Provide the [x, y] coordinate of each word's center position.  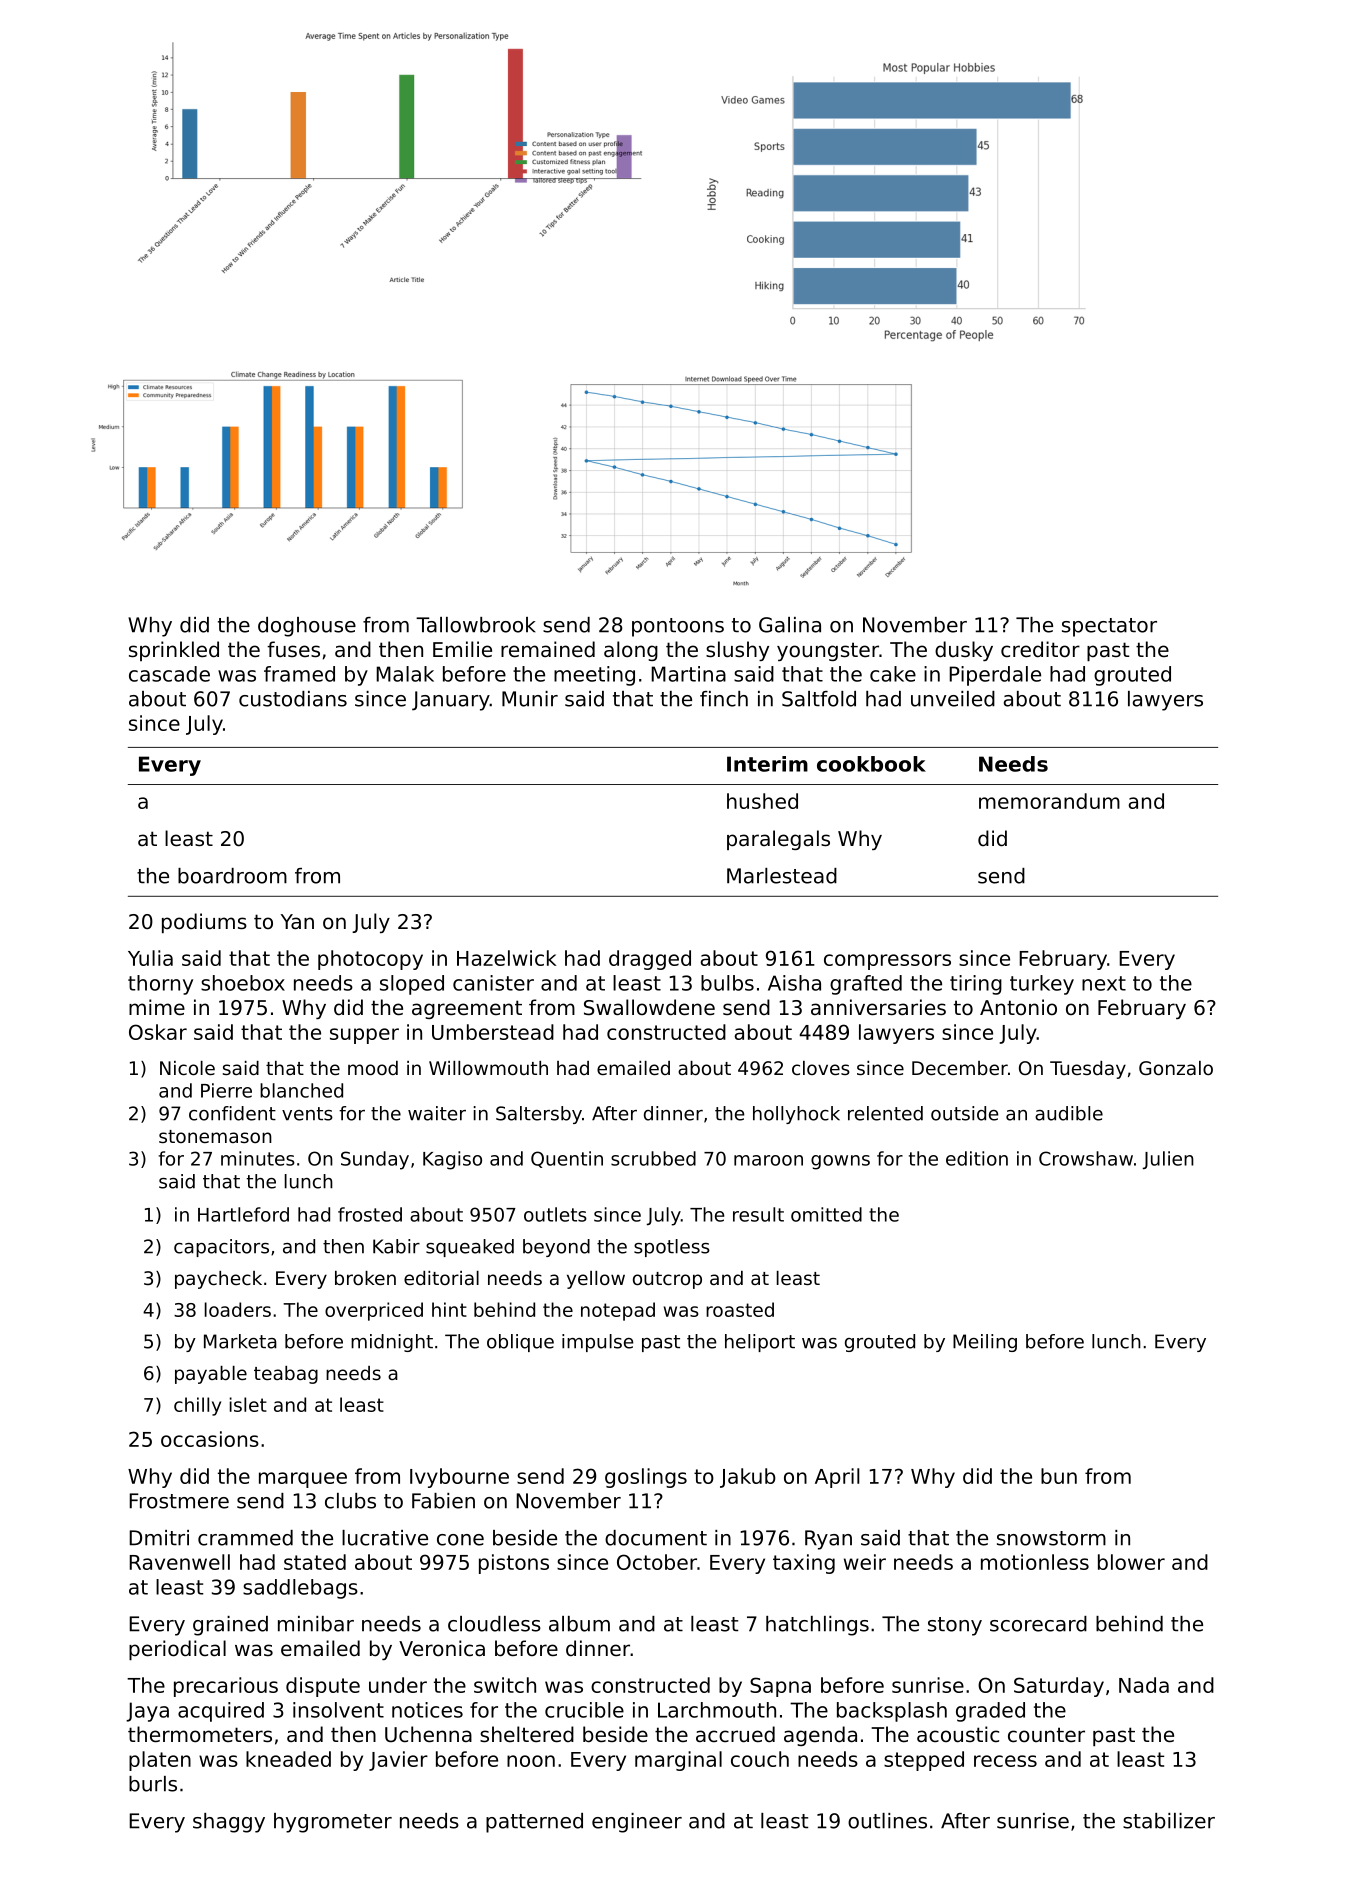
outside [964, 1113]
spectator [1109, 627]
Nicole [187, 1068]
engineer [637, 1823]
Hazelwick [506, 958]
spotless [672, 1248]
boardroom [232, 876]
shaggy [229, 1823]
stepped [924, 1761]
